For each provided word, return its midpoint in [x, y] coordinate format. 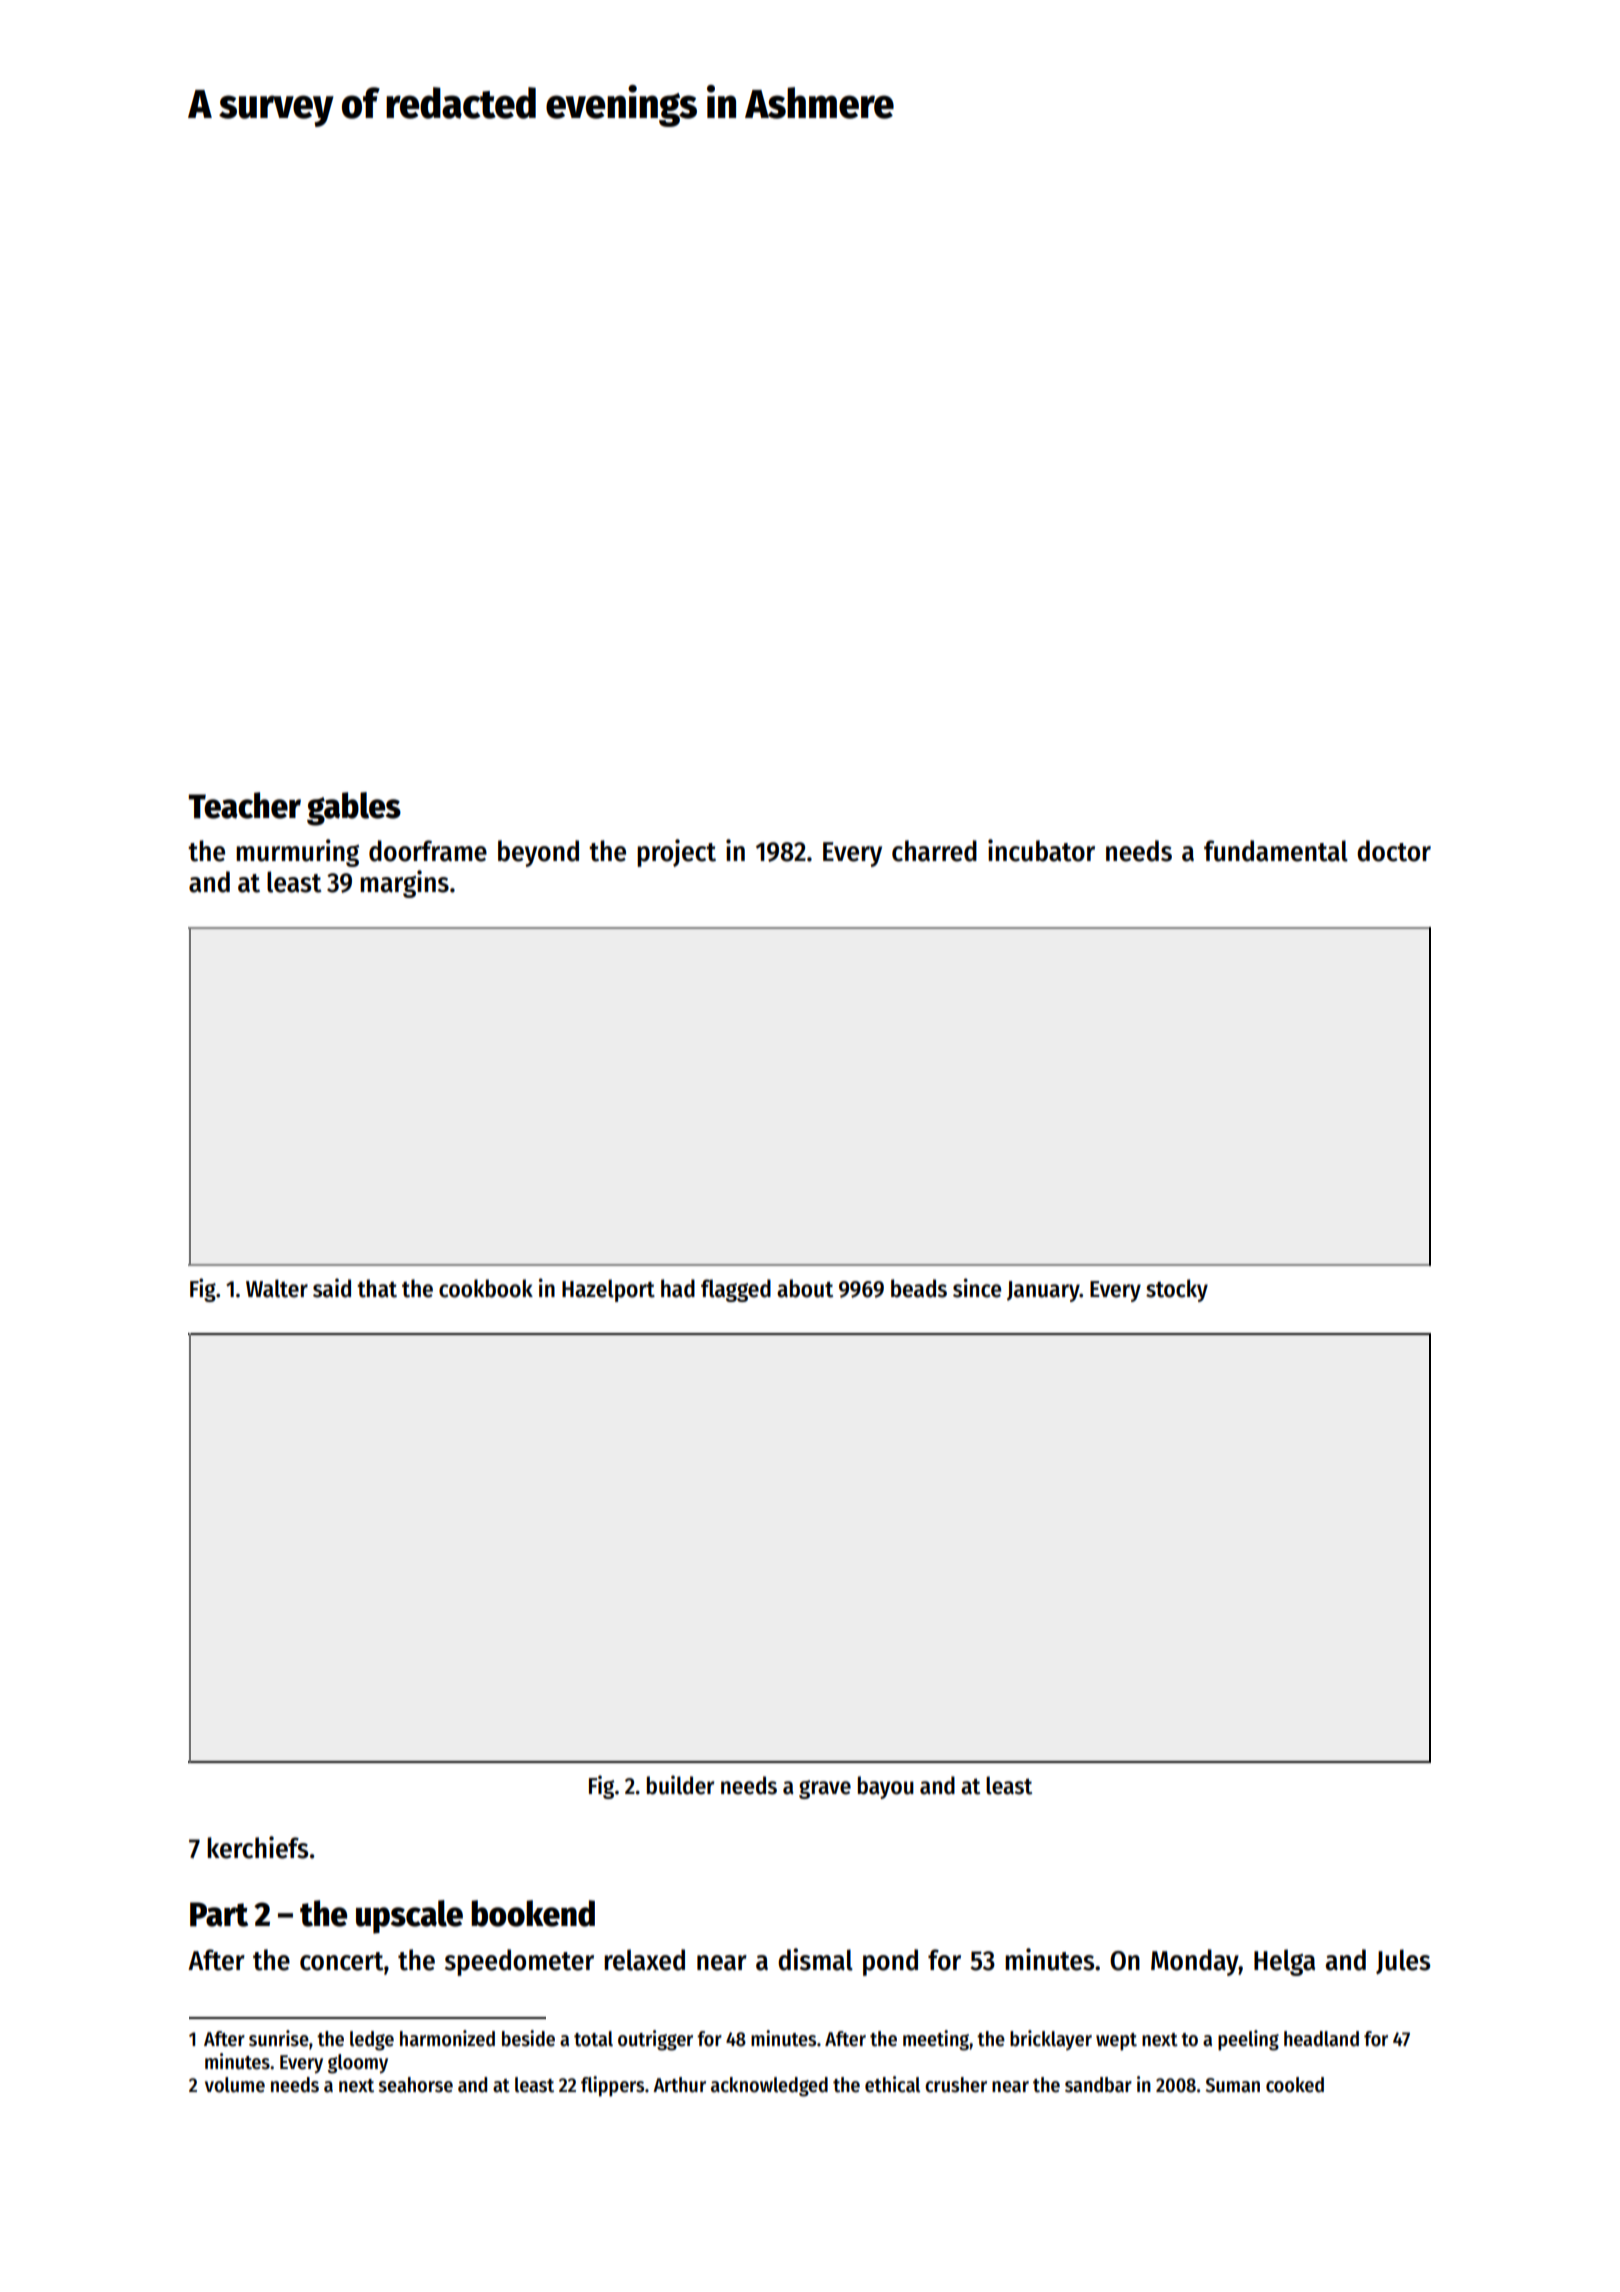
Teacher [244, 805]
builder [680, 1785]
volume [235, 2085]
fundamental [1276, 851]
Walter [277, 1288]
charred [934, 851]
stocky [1177, 1290]
